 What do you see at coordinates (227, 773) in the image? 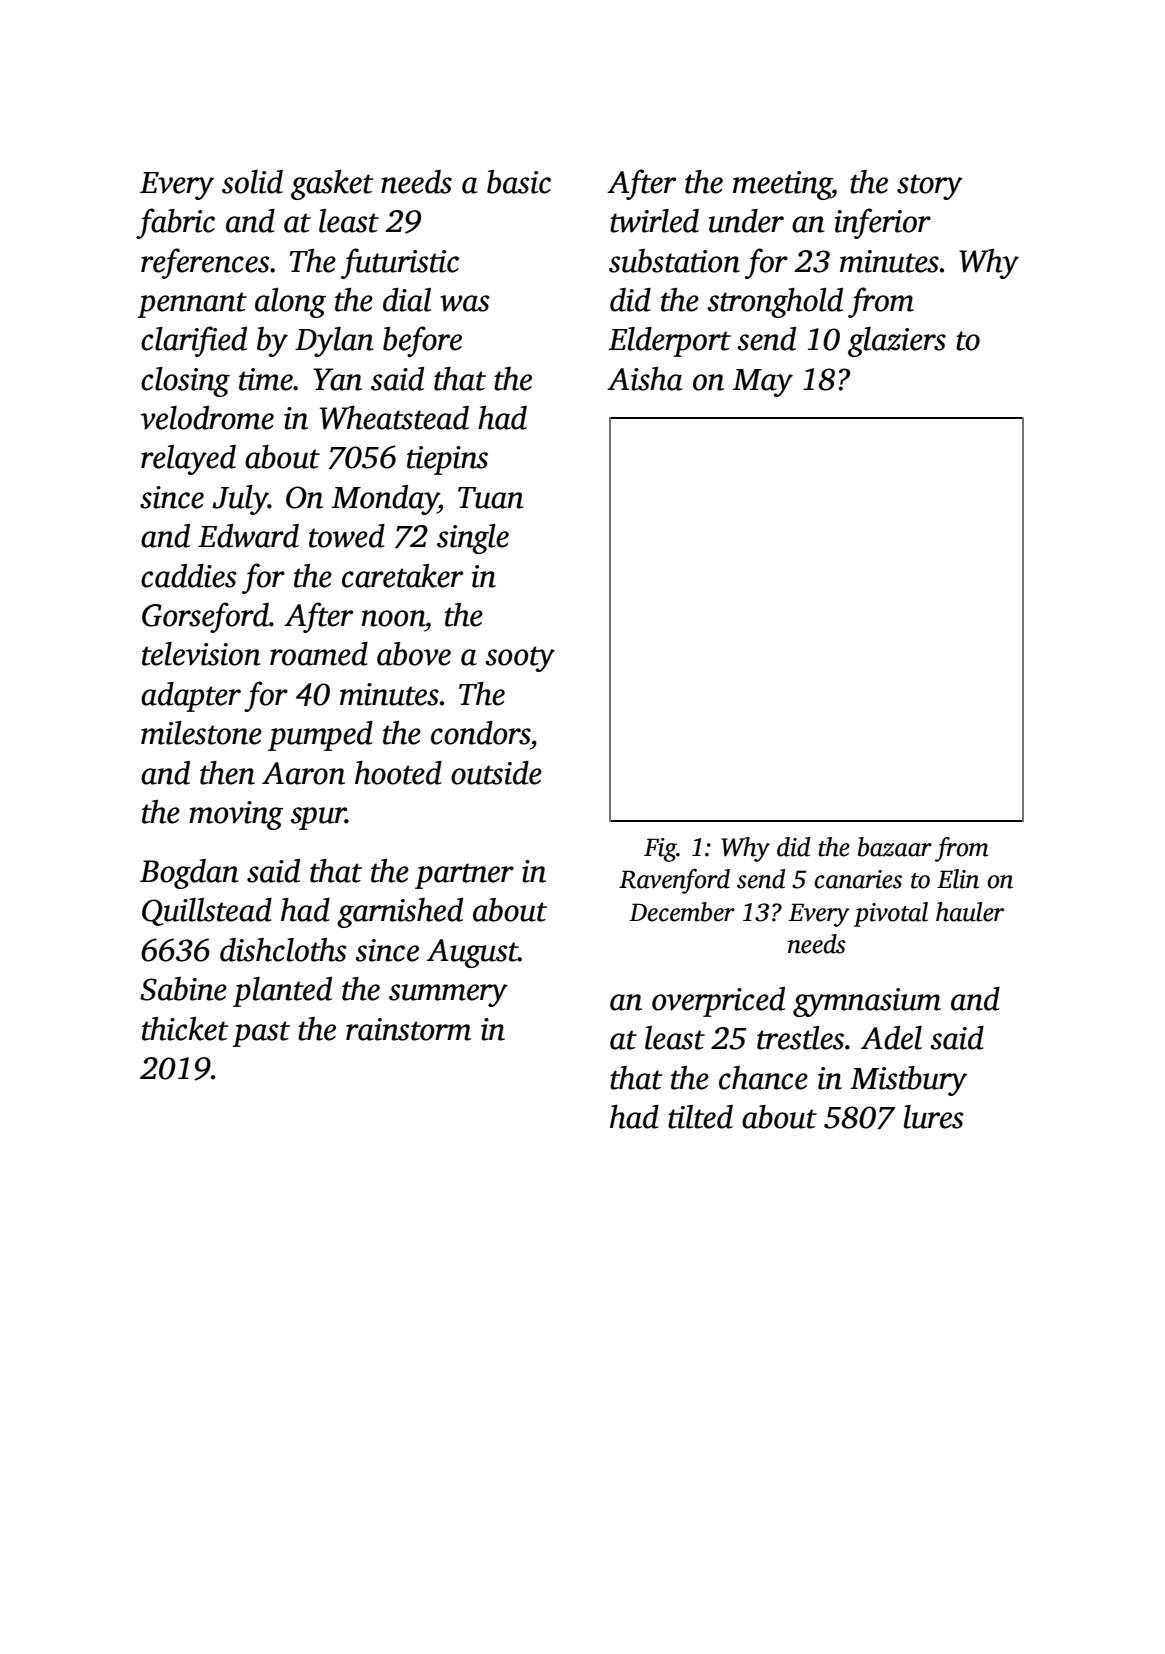
I see `then` at bounding box center [227, 773].
